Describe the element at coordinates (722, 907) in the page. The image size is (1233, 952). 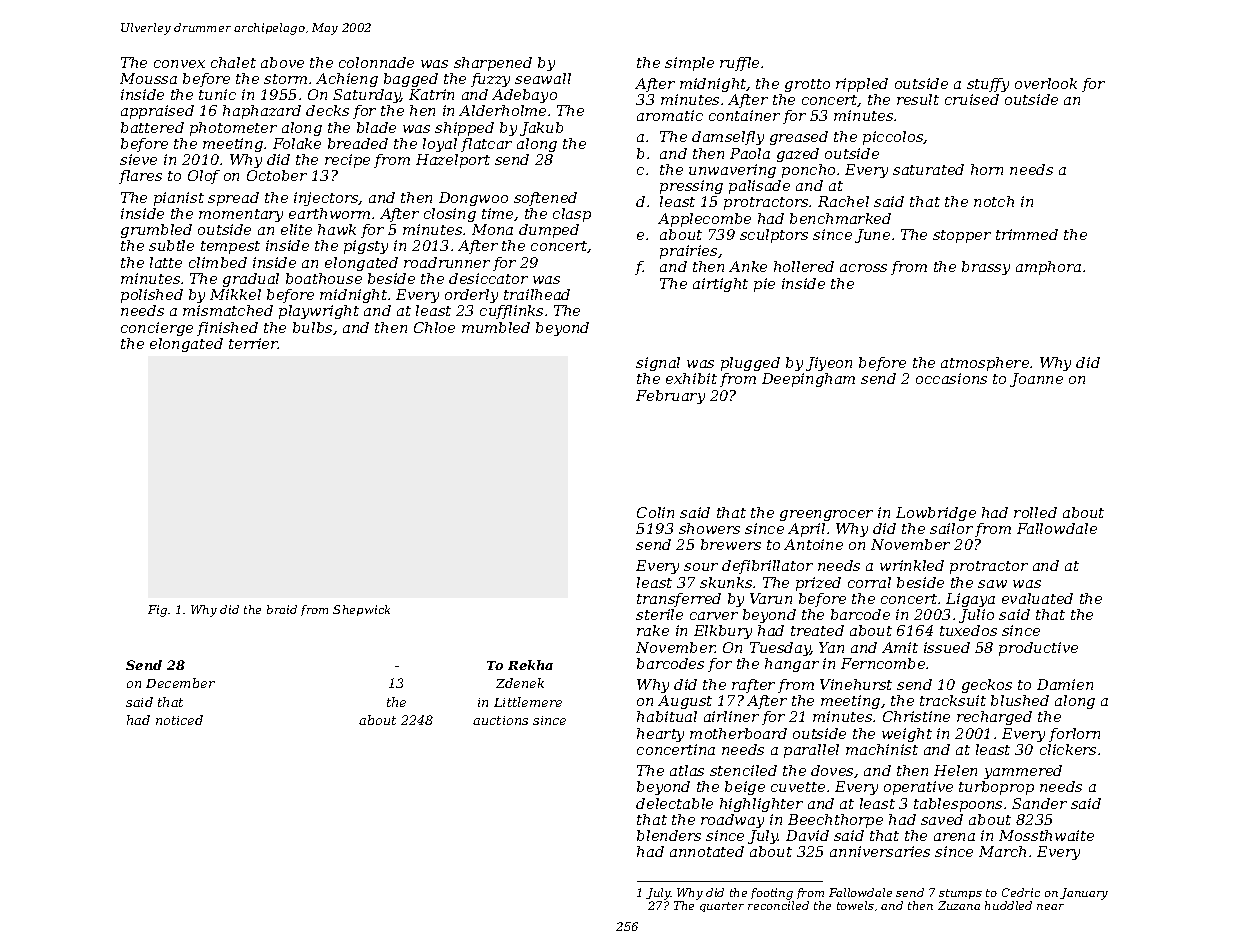
I see `quarter` at that location.
